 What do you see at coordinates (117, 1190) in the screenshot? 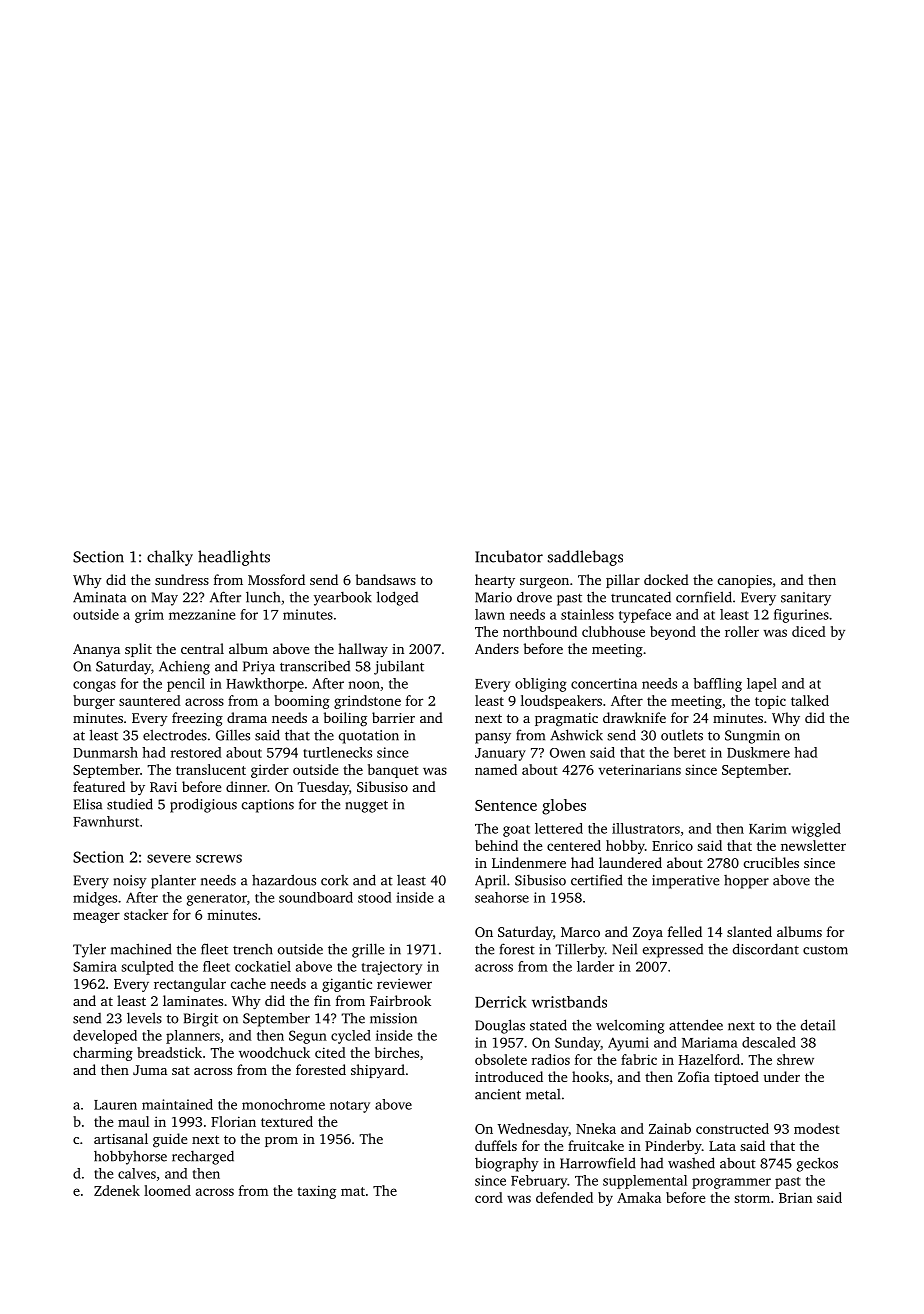
I see `Zdenek` at bounding box center [117, 1190].
